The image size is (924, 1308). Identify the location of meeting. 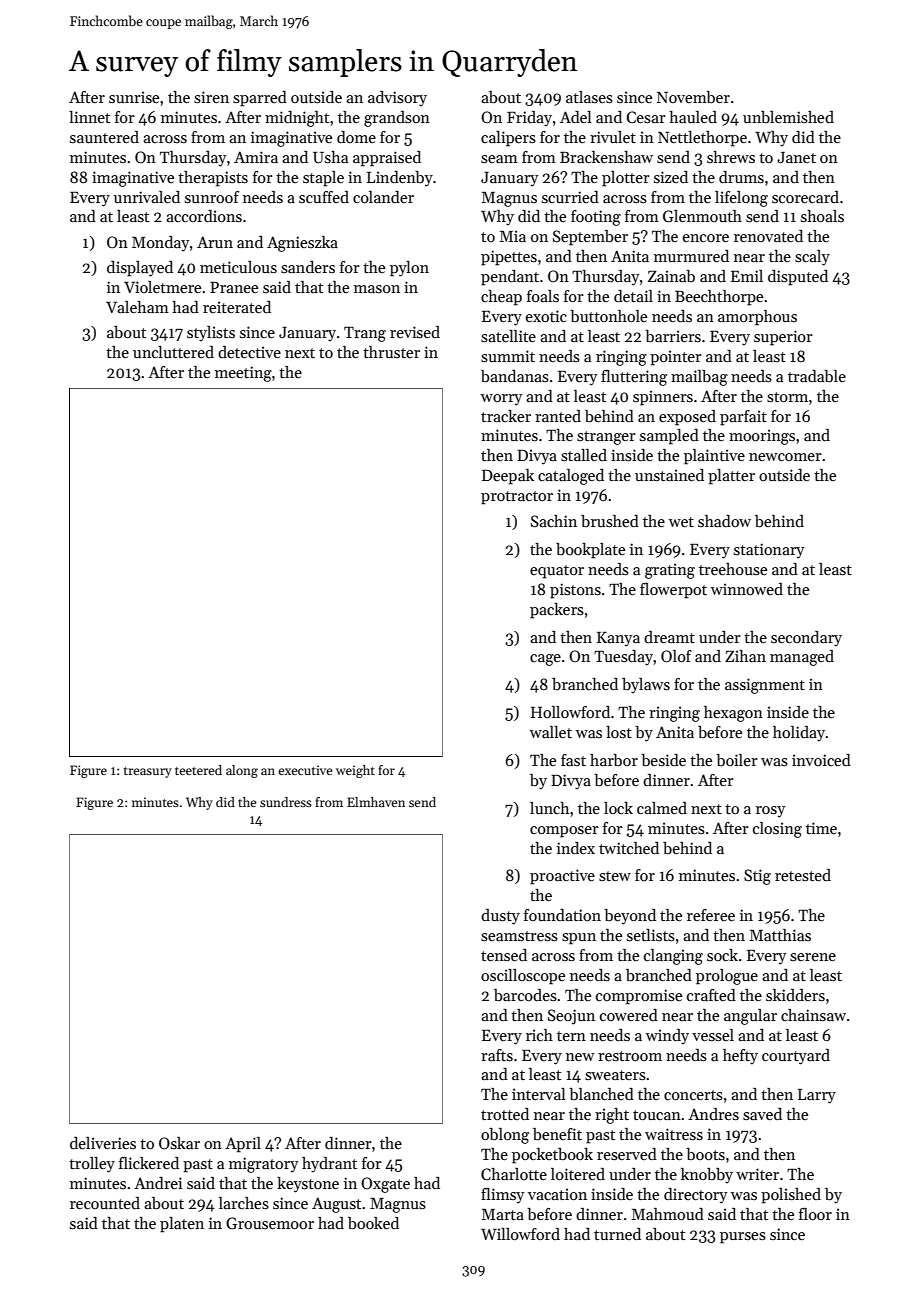
(243, 374).
